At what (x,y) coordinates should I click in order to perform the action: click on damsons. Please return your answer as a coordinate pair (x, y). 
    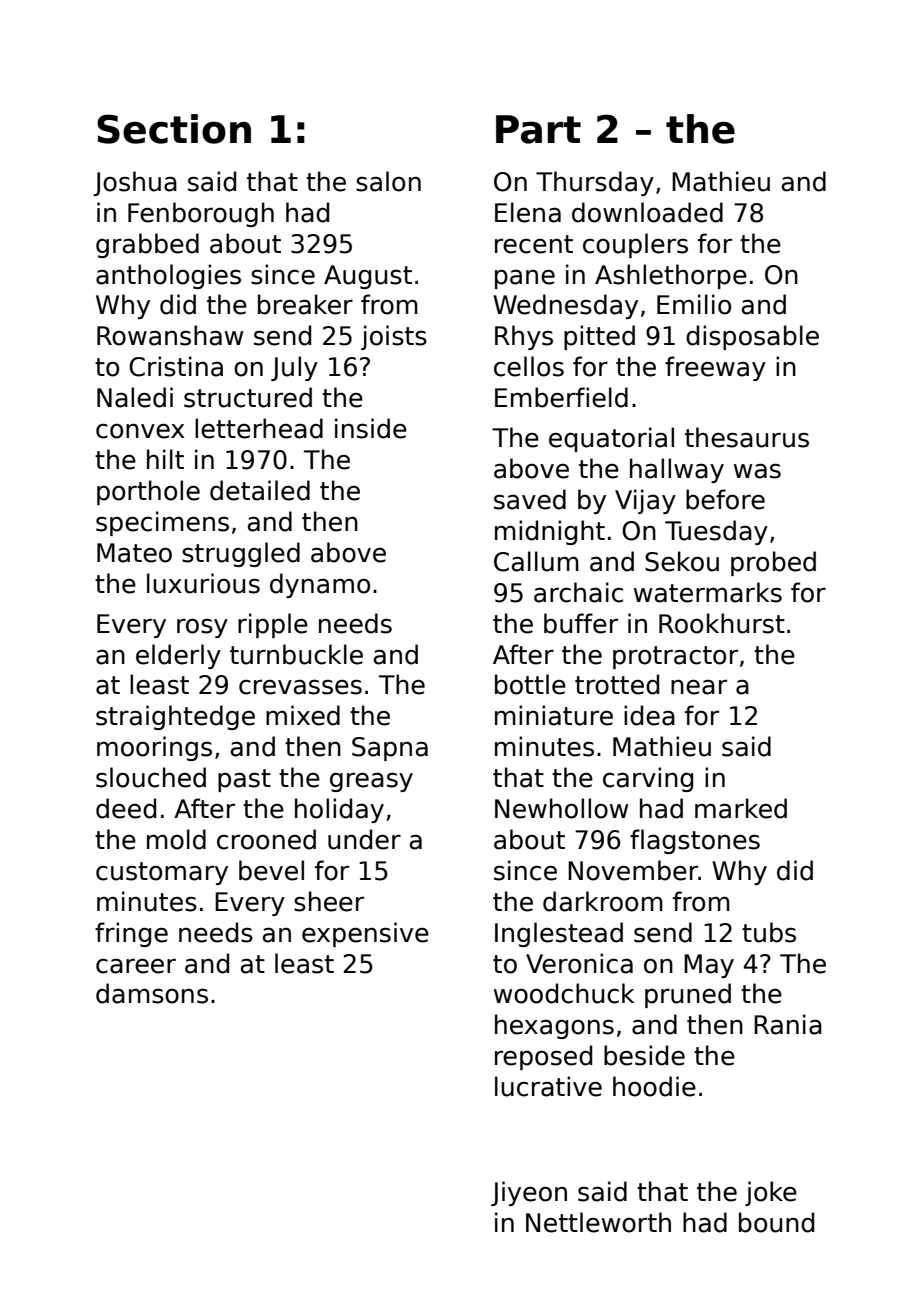
    Looking at the image, I should click on (152, 993).
